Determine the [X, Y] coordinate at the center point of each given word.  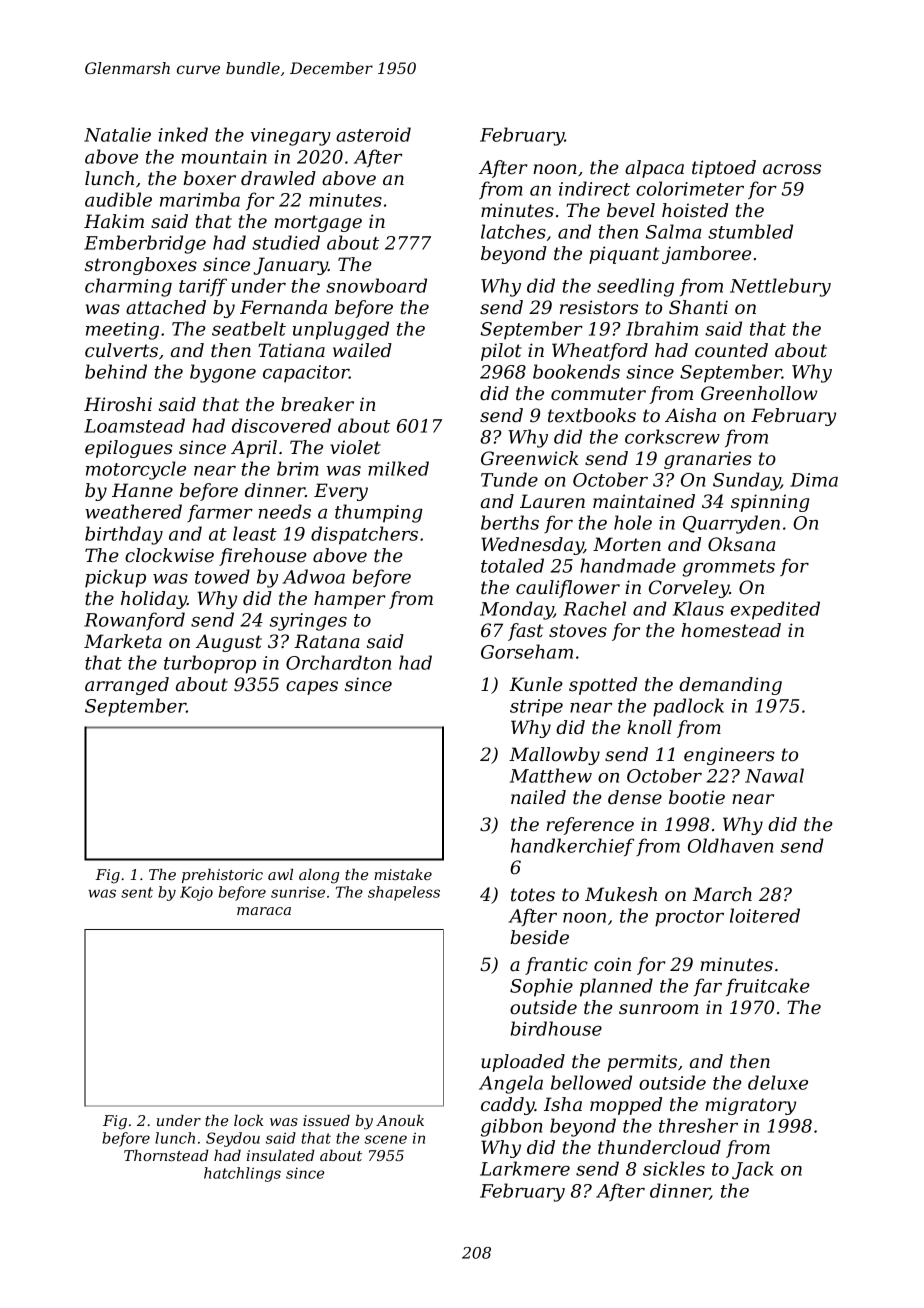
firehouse [263, 557]
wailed [362, 350]
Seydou [233, 1139]
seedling [635, 287]
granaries [708, 460]
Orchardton [338, 662]
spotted [603, 686]
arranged [127, 686]
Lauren [552, 501]
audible [118, 199]
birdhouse [556, 1028]
